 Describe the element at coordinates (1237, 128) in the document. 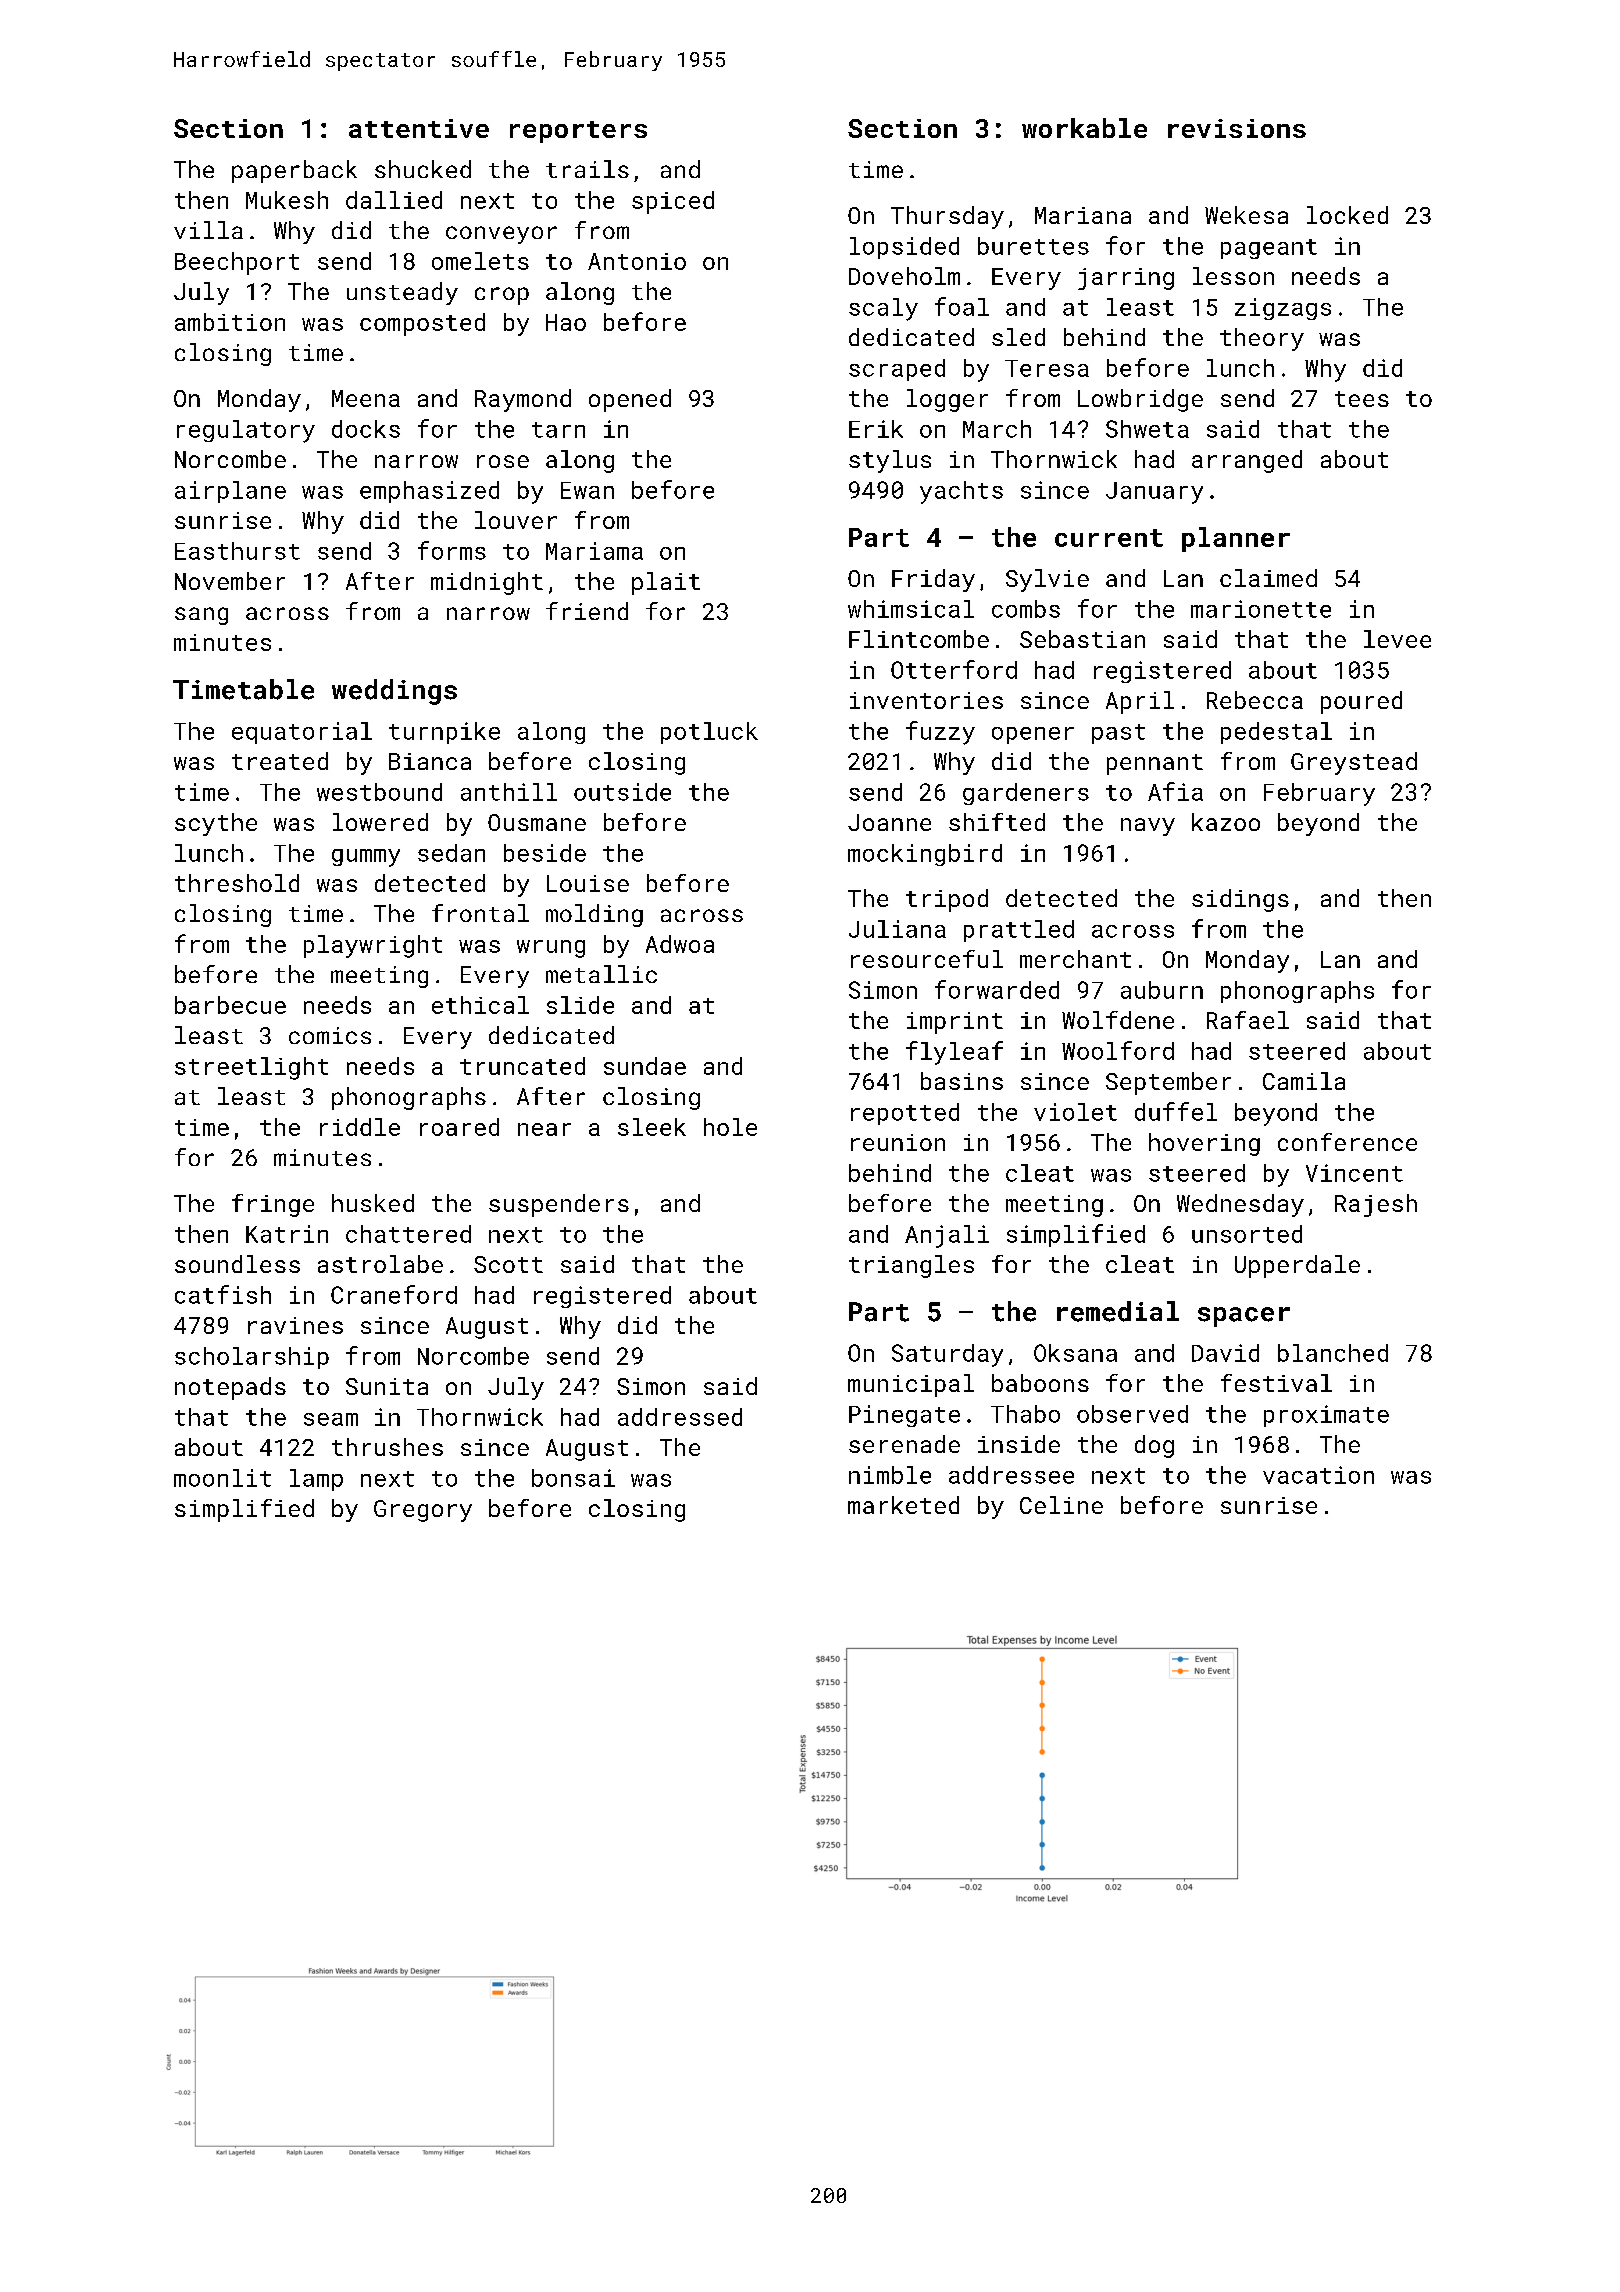

I see `revisions` at that location.
